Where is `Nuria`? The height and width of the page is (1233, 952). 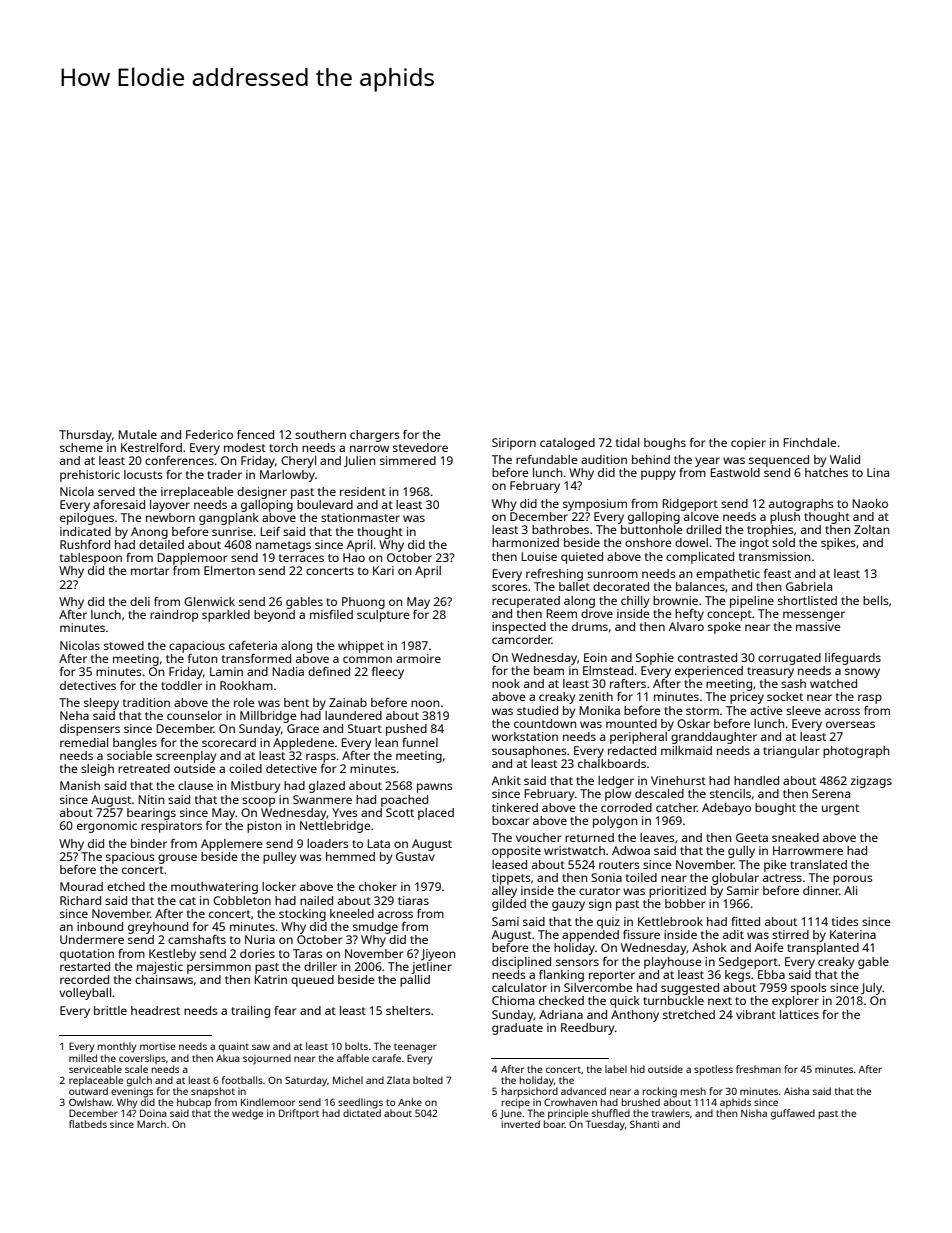
Nuria is located at coordinates (260, 939).
